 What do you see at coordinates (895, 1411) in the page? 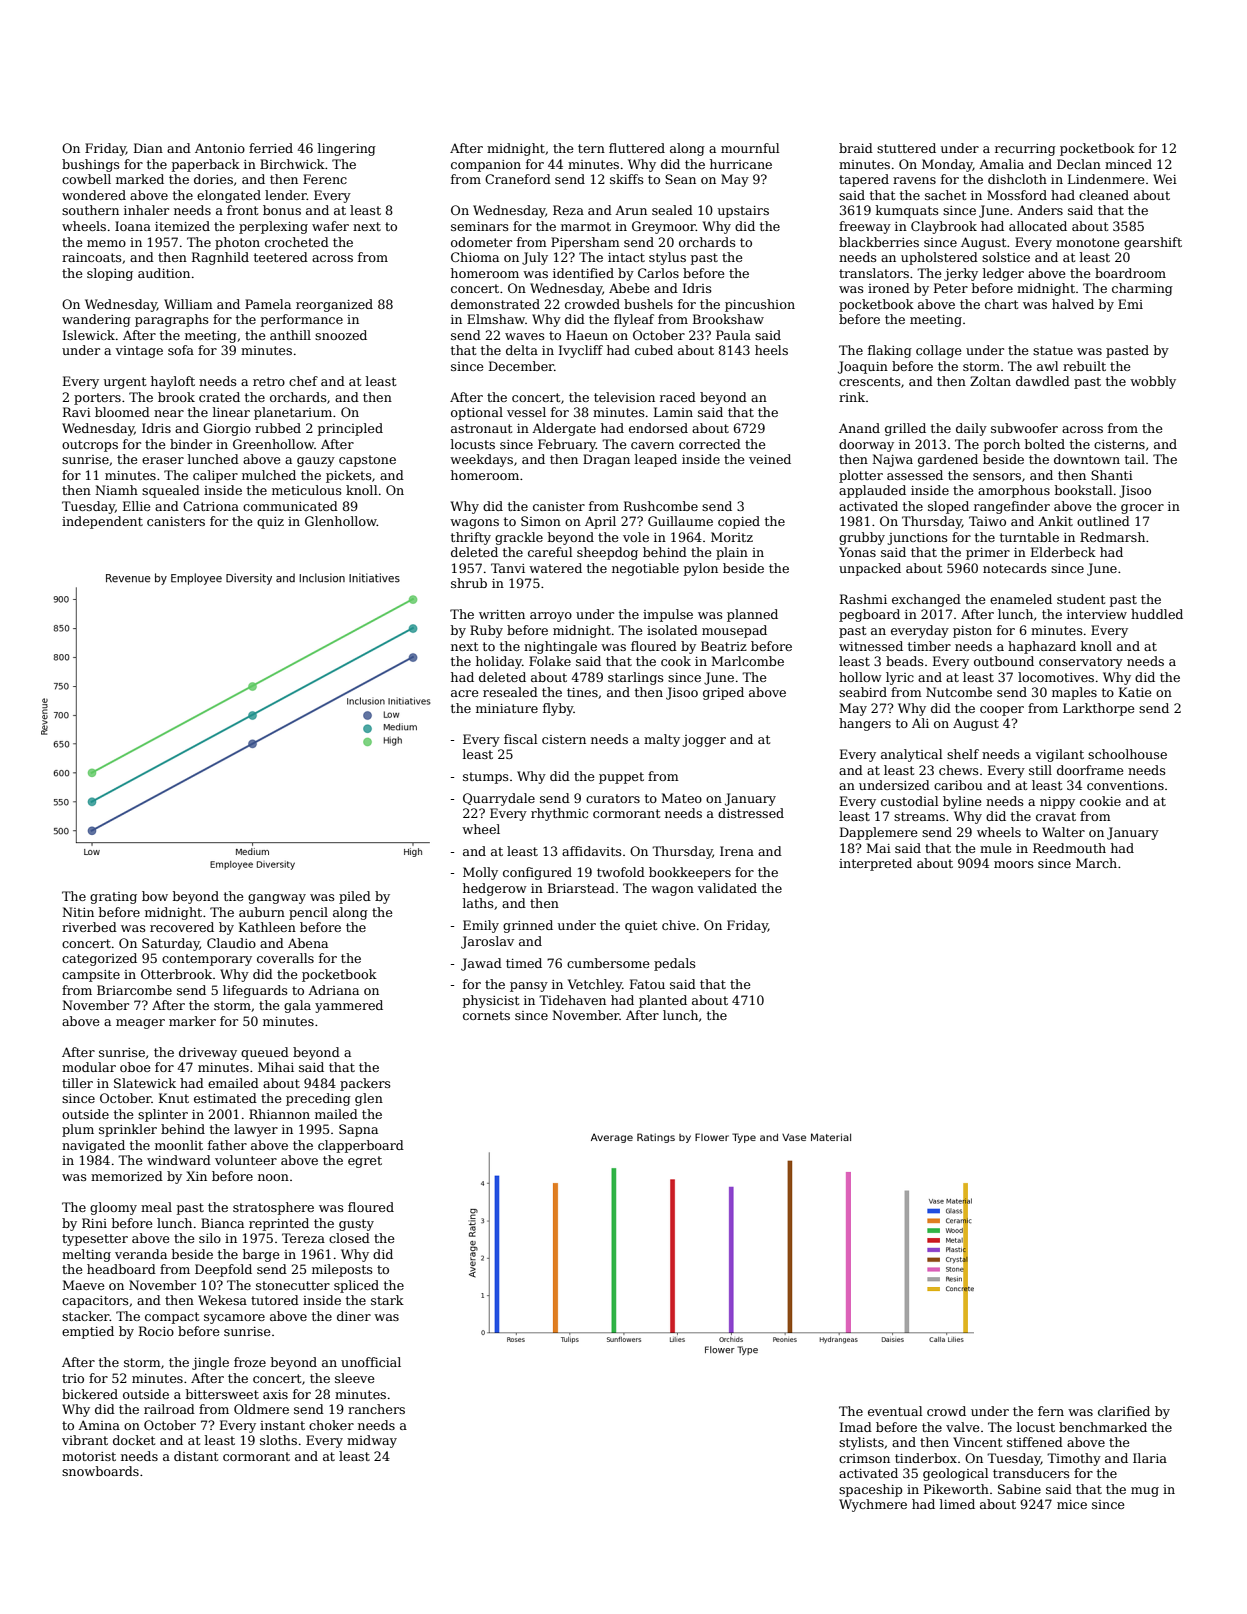
I see `eventual` at bounding box center [895, 1411].
